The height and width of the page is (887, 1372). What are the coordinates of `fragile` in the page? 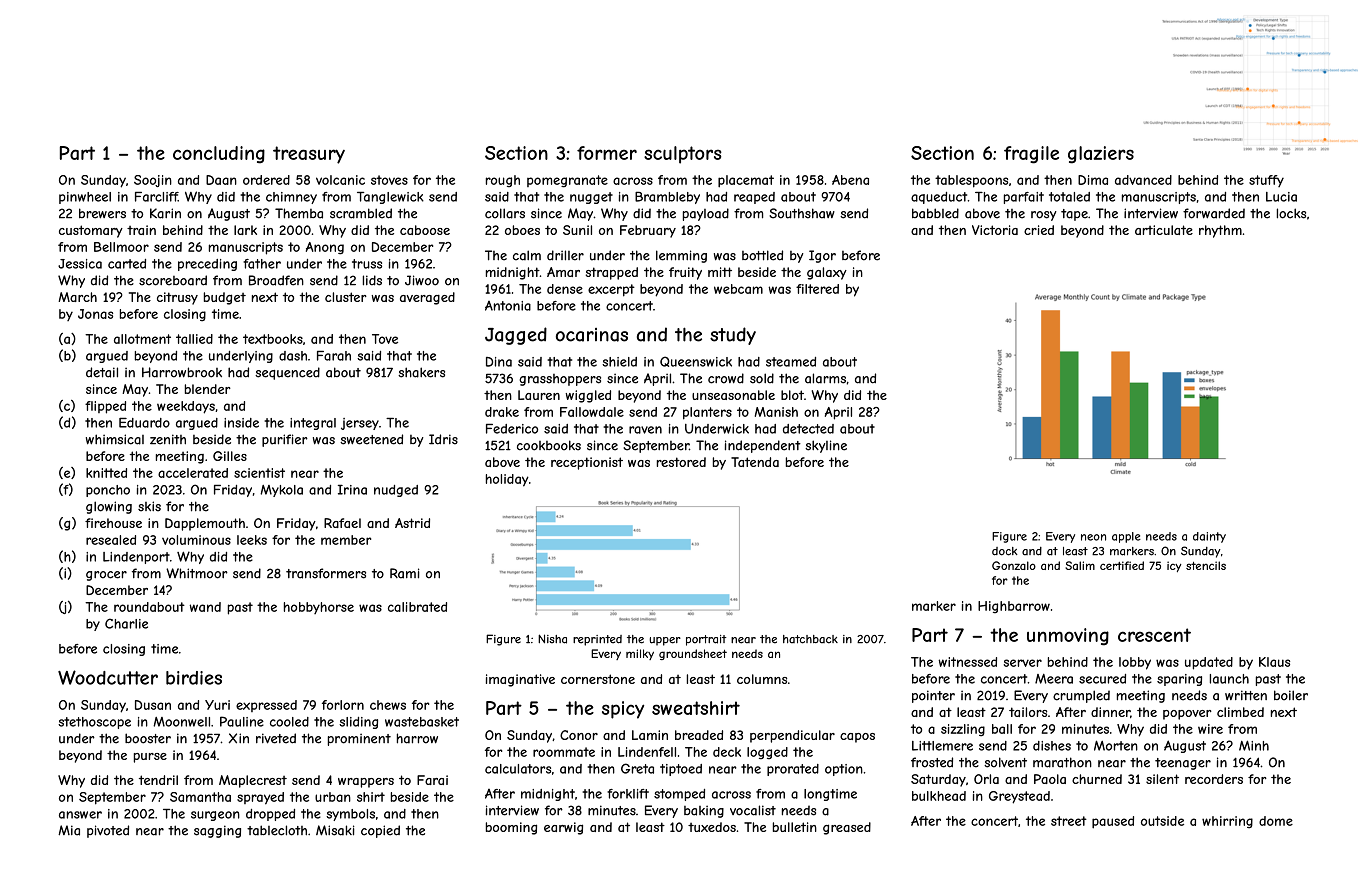 It's located at (1031, 155).
